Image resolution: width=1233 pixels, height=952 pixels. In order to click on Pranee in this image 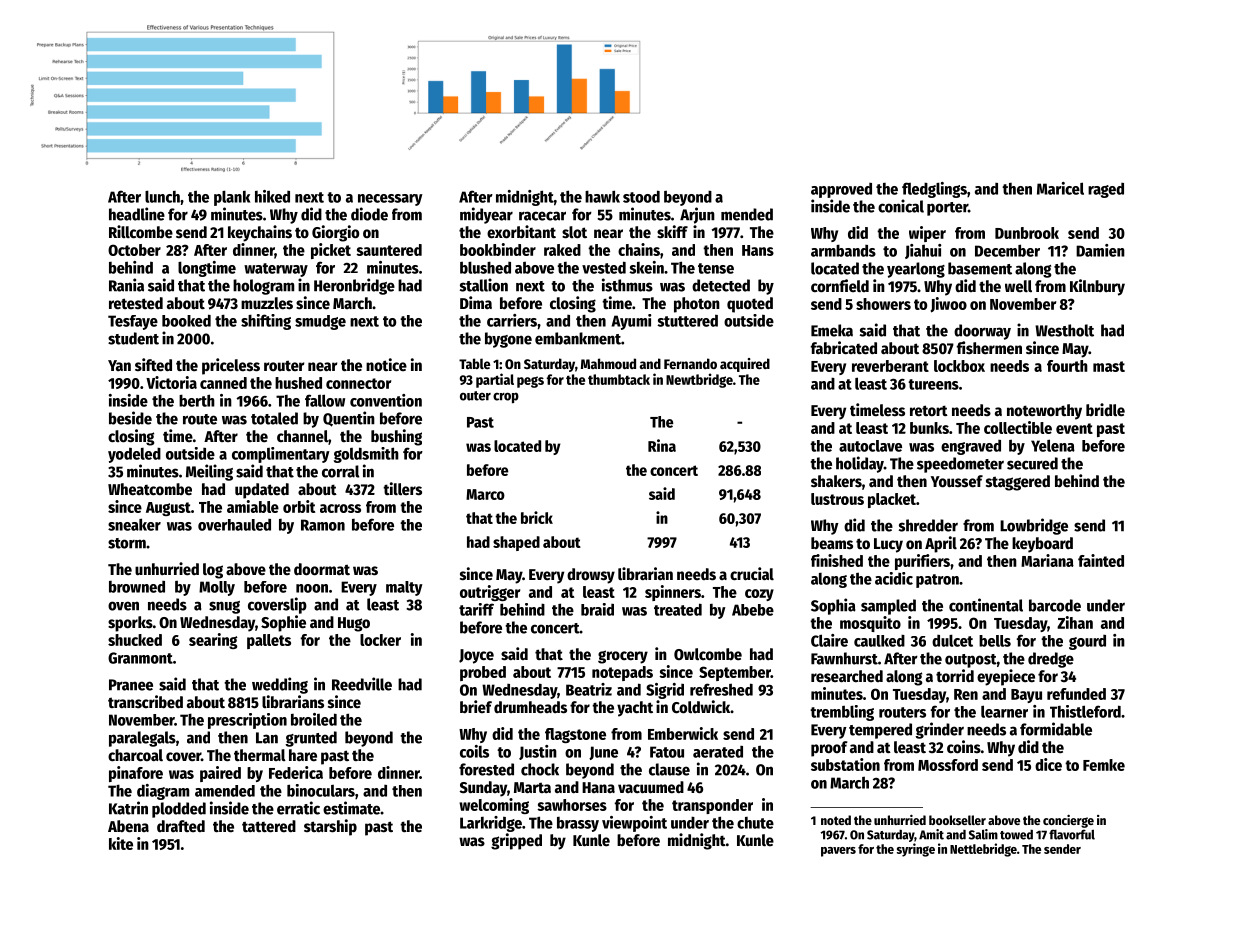, I will do `click(131, 685)`.
